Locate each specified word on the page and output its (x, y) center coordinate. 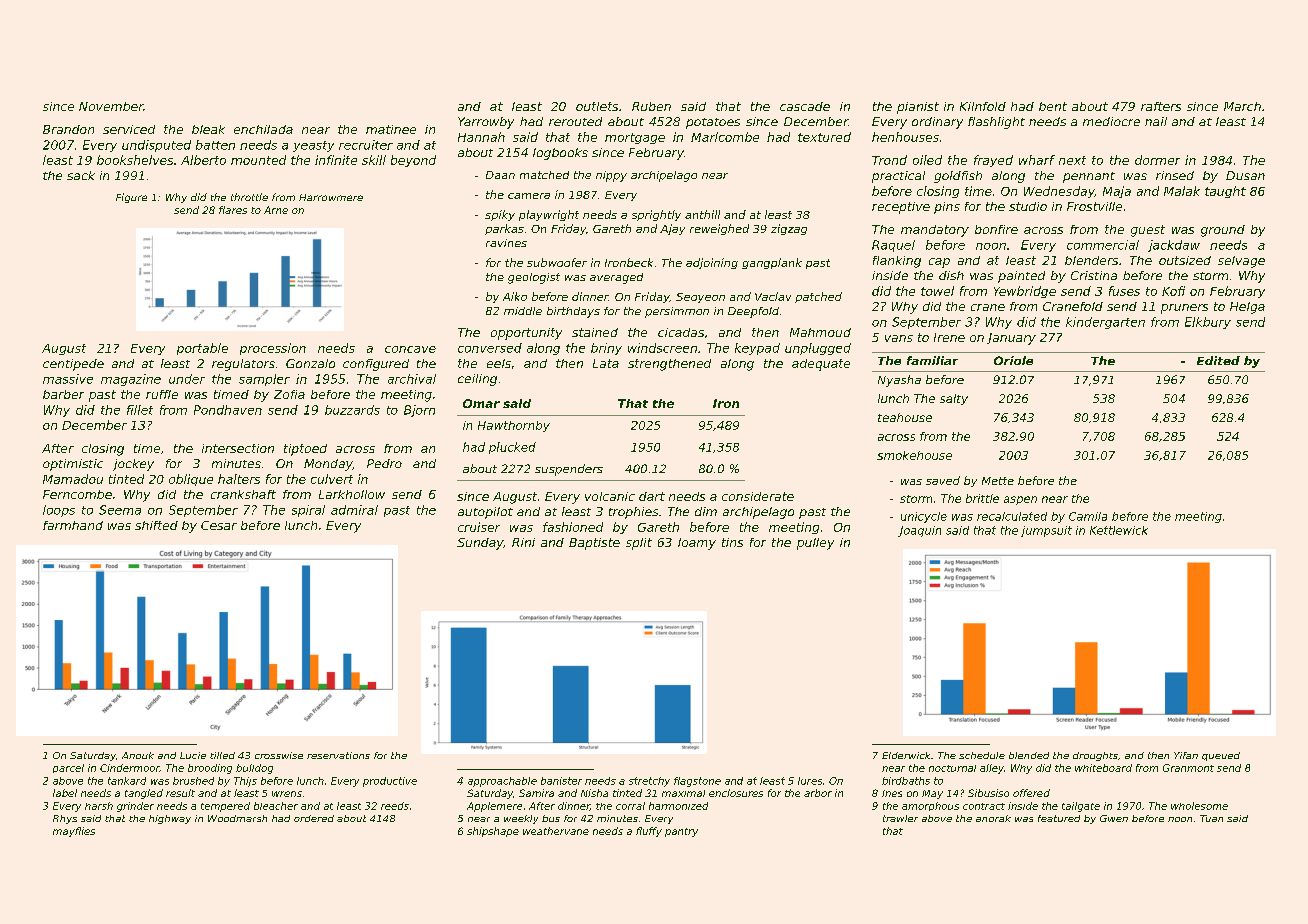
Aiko (515, 296)
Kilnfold (983, 106)
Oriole (1013, 360)
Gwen (1114, 818)
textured (824, 137)
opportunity (526, 334)
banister (561, 781)
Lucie (193, 755)
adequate (821, 365)
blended (1029, 755)
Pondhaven (228, 410)
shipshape (493, 832)
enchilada (263, 129)
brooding (210, 769)
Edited (1218, 360)
